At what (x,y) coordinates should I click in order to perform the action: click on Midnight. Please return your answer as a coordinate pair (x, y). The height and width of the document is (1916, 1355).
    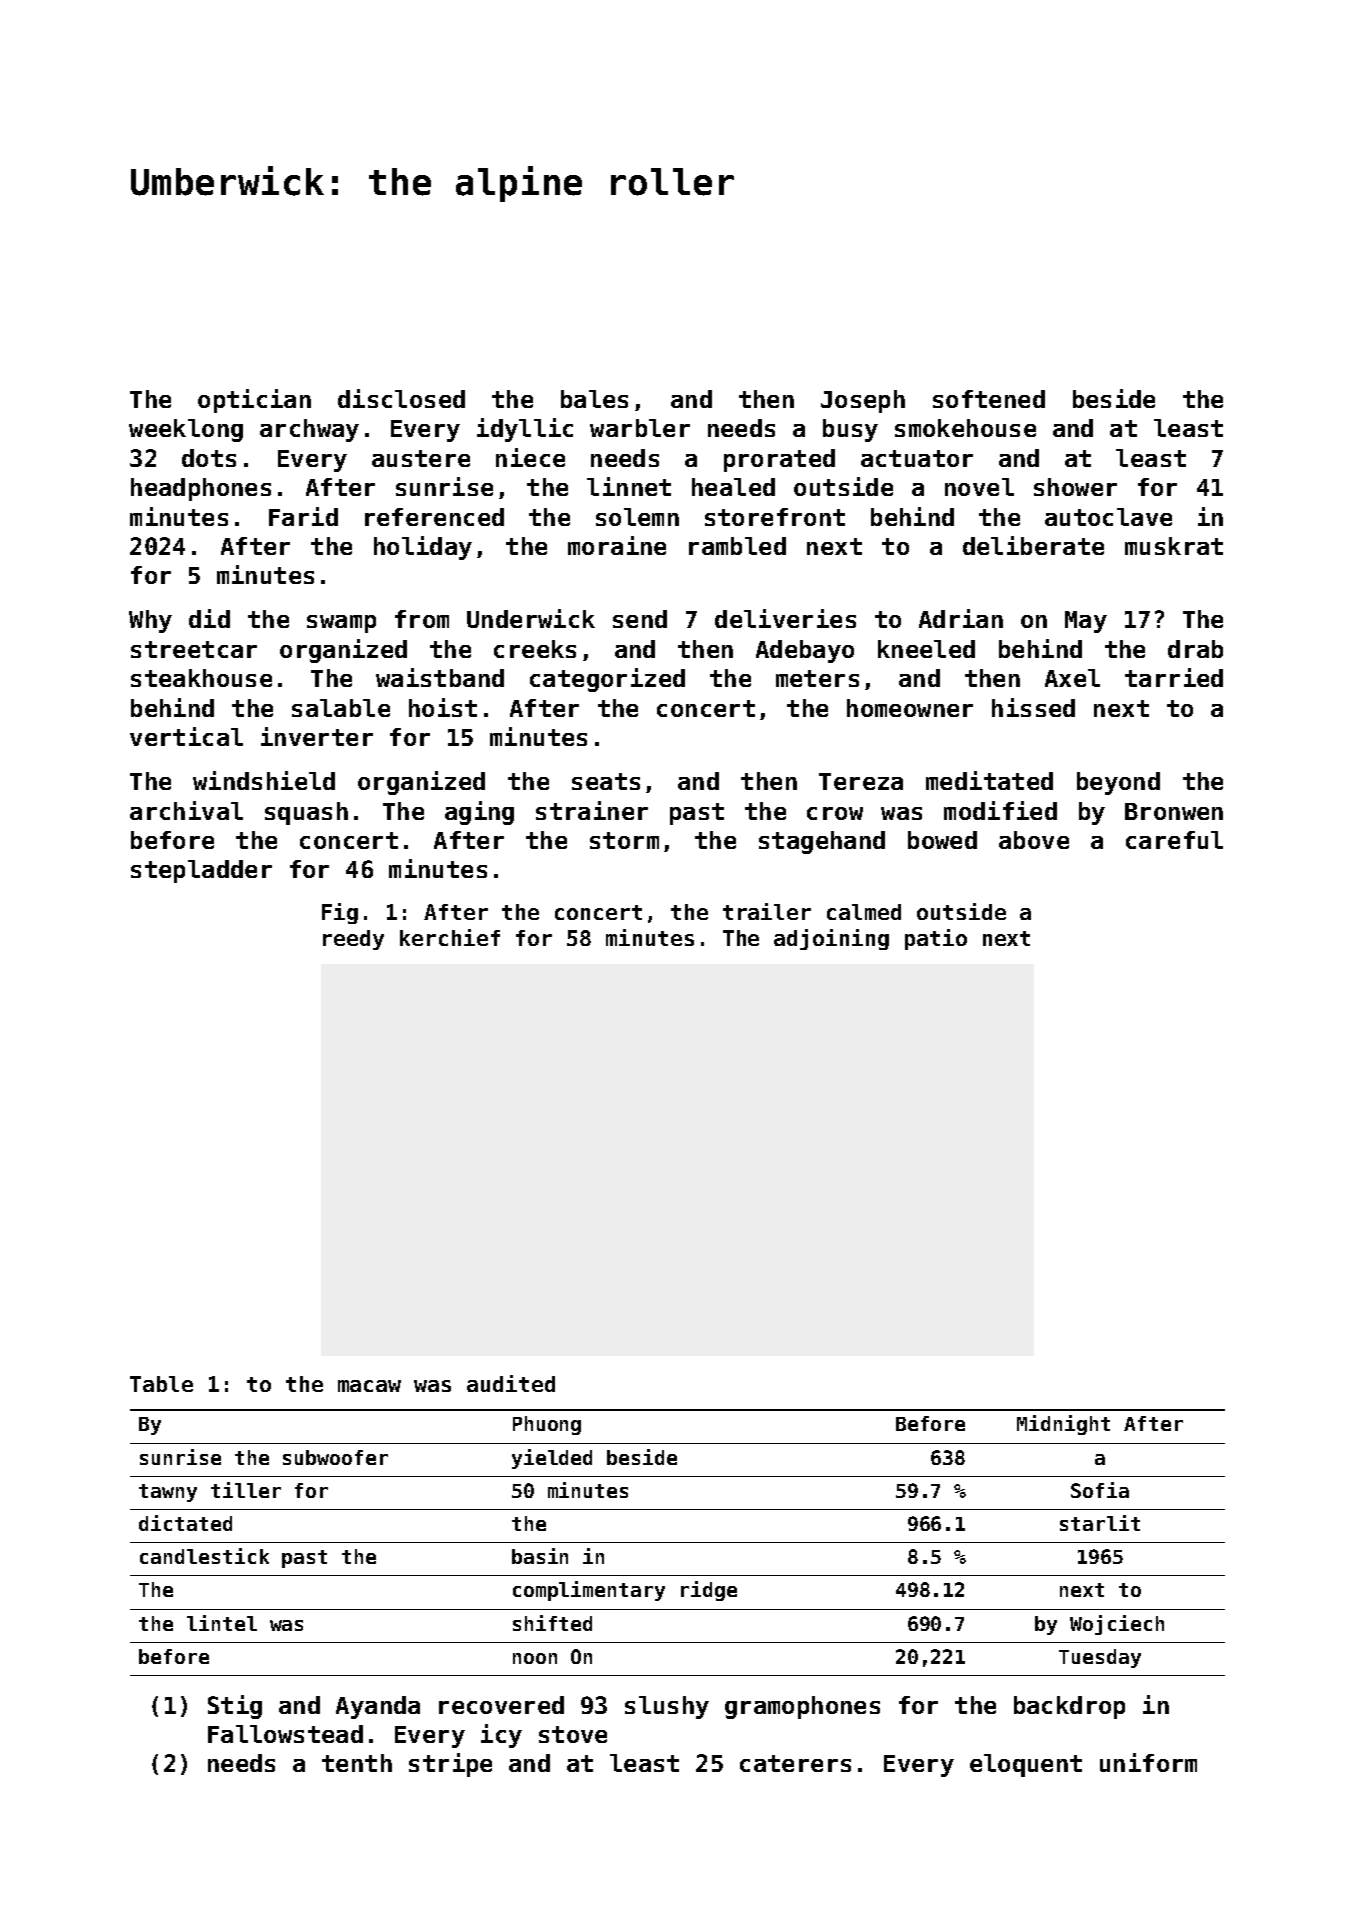
    Looking at the image, I should click on (1063, 1425).
